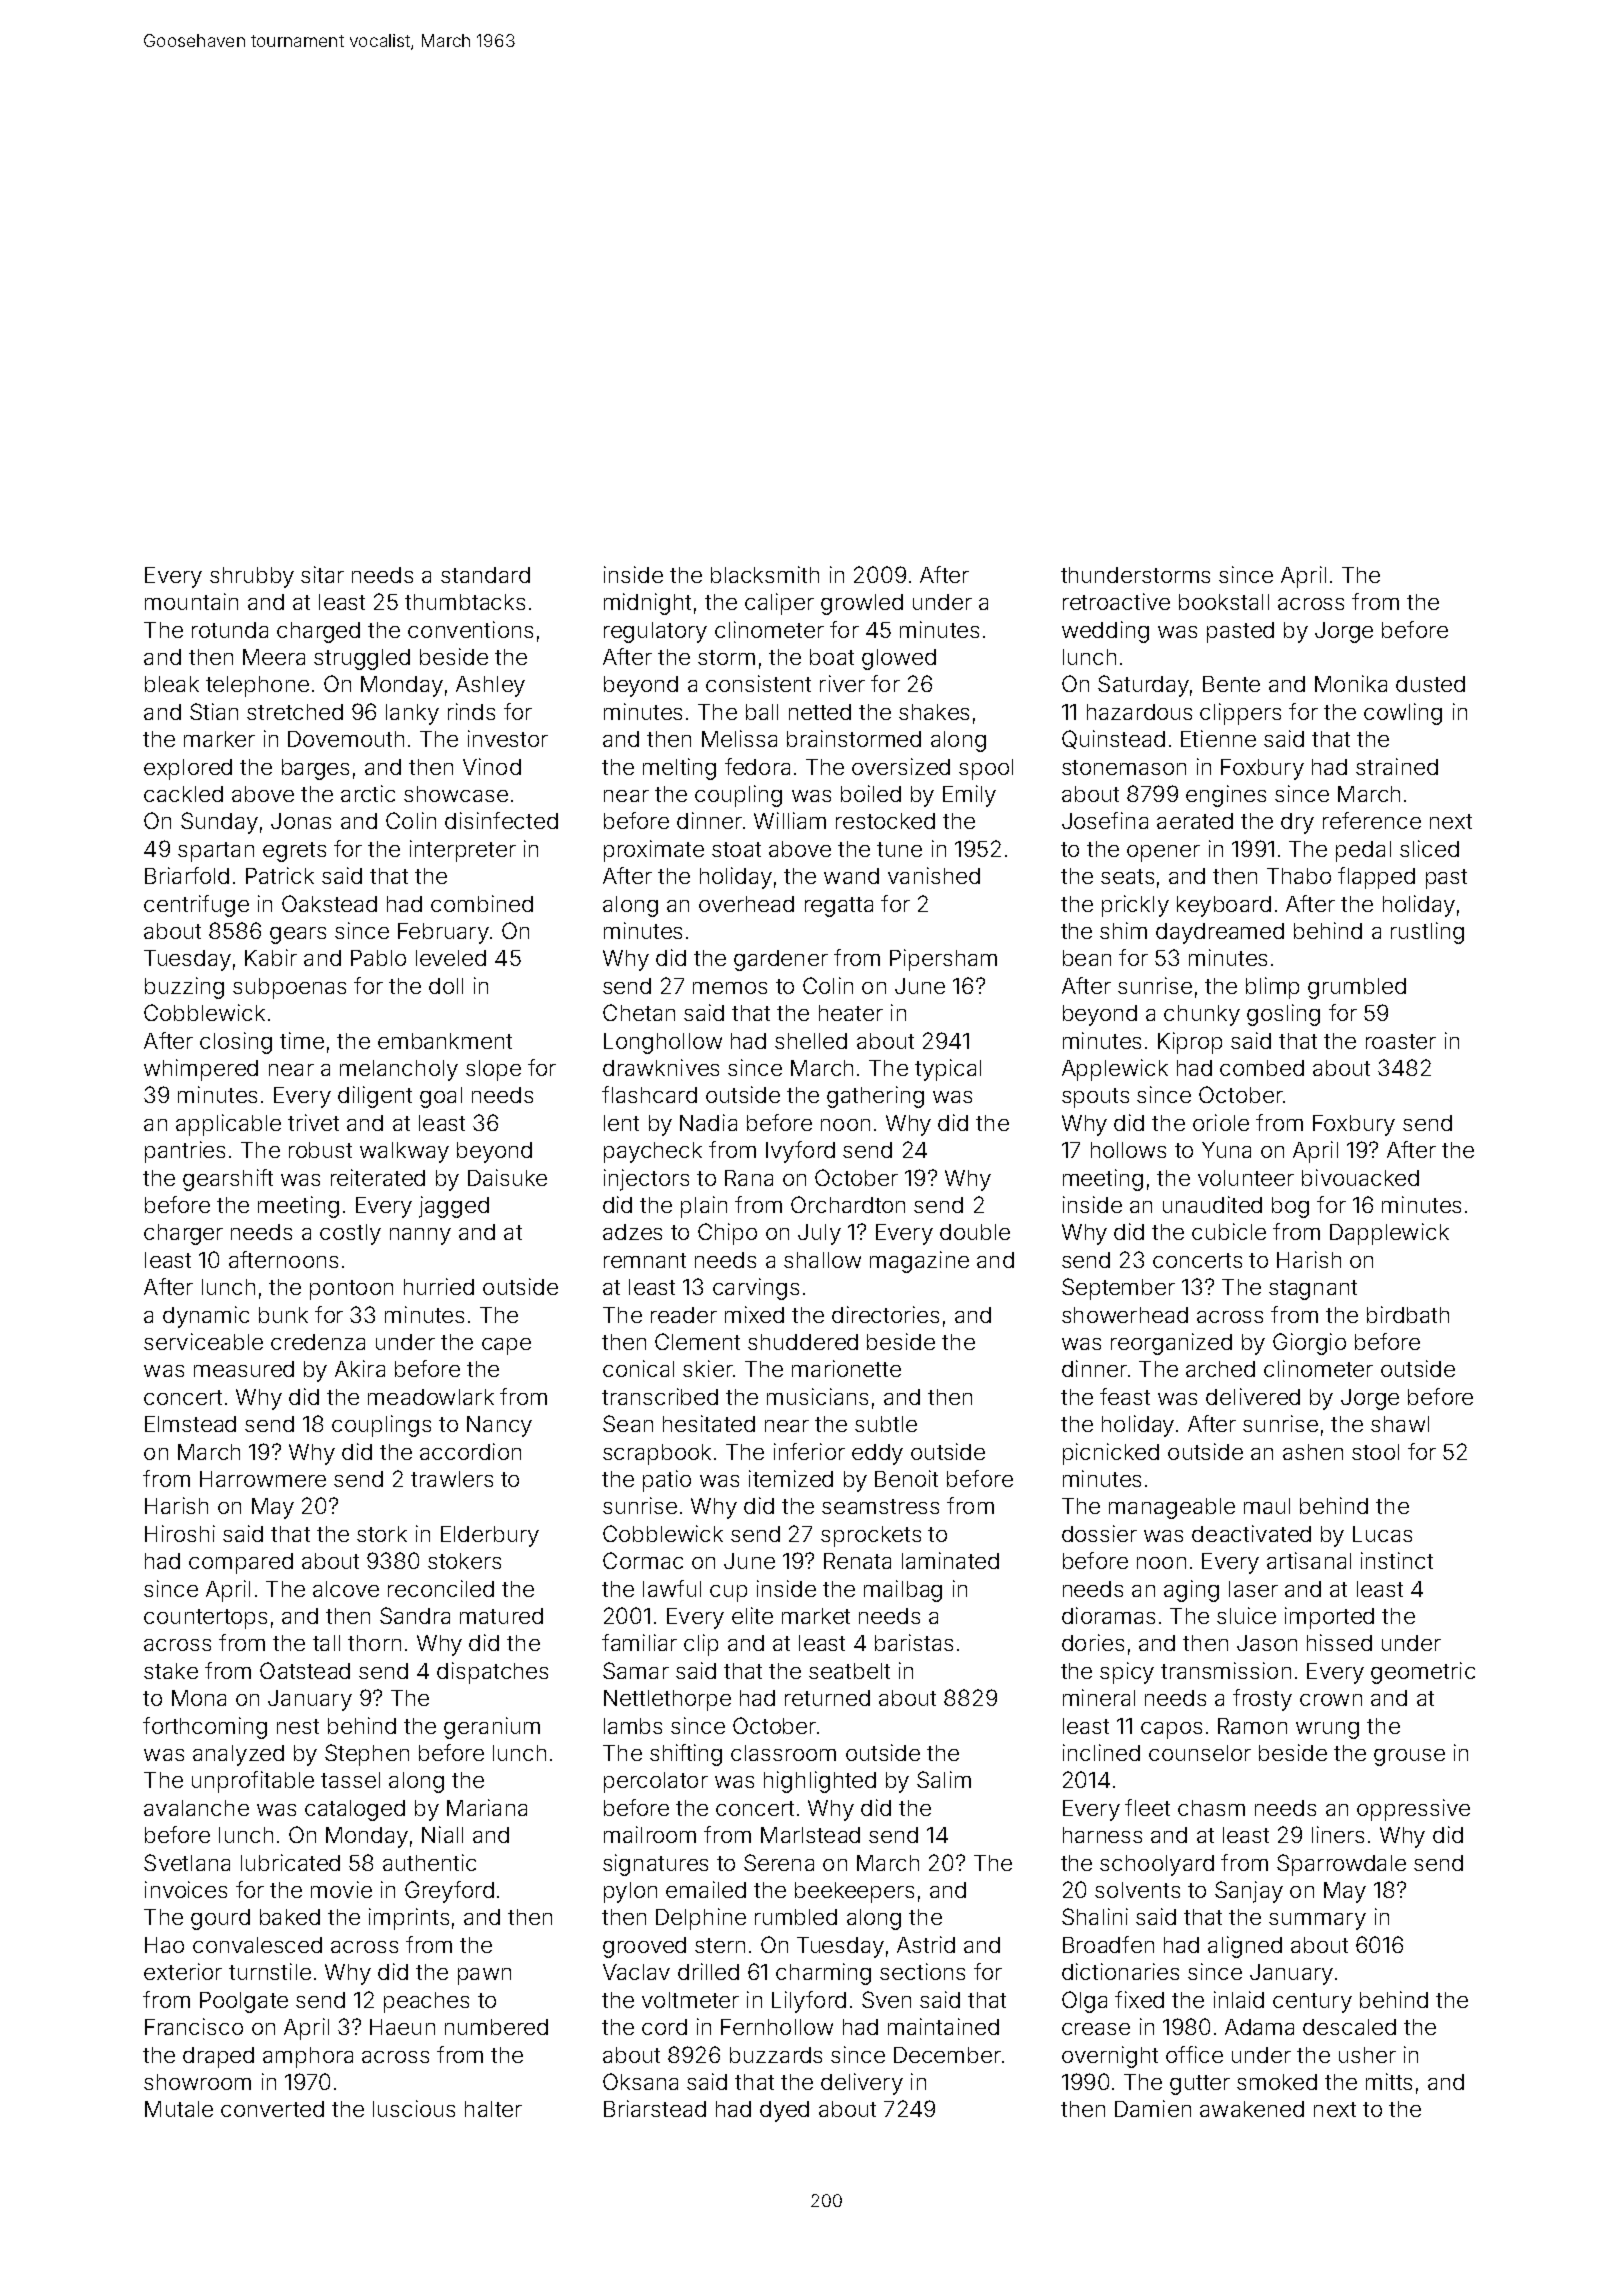  Describe the element at coordinates (1430, 684) in the document. I see `dusted` at that location.
